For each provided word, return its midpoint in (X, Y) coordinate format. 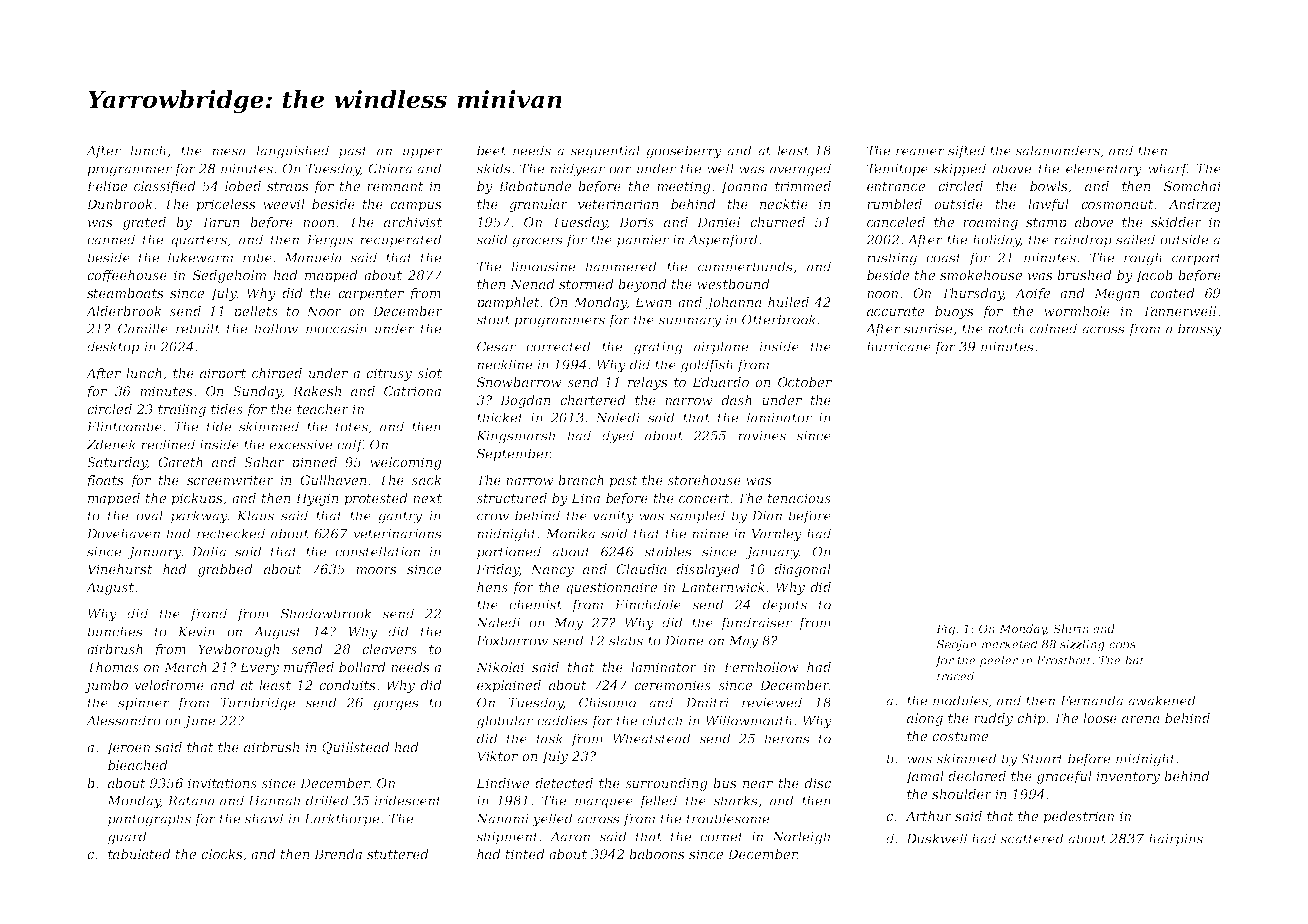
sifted (966, 151)
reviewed (772, 702)
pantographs (149, 820)
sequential (605, 151)
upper (423, 153)
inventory (1128, 777)
